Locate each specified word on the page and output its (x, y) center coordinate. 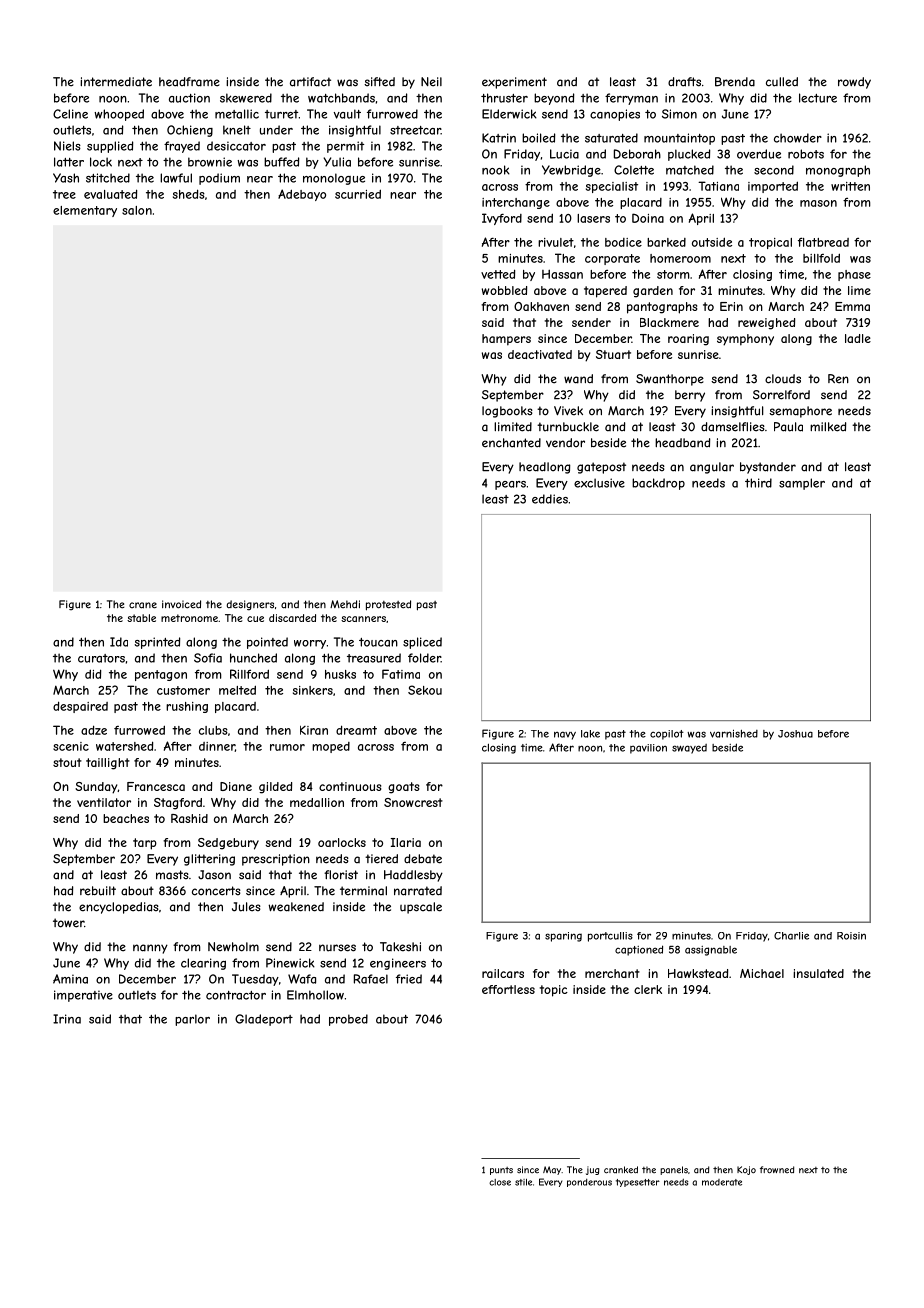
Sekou (425, 690)
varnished (734, 733)
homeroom (680, 258)
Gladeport (264, 1020)
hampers (506, 340)
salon (137, 210)
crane (143, 605)
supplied (110, 147)
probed (348, 1020)
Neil (431, 82)
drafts (684, 82)
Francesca (156, 786)
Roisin (851, 936)
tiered (381, 859)
